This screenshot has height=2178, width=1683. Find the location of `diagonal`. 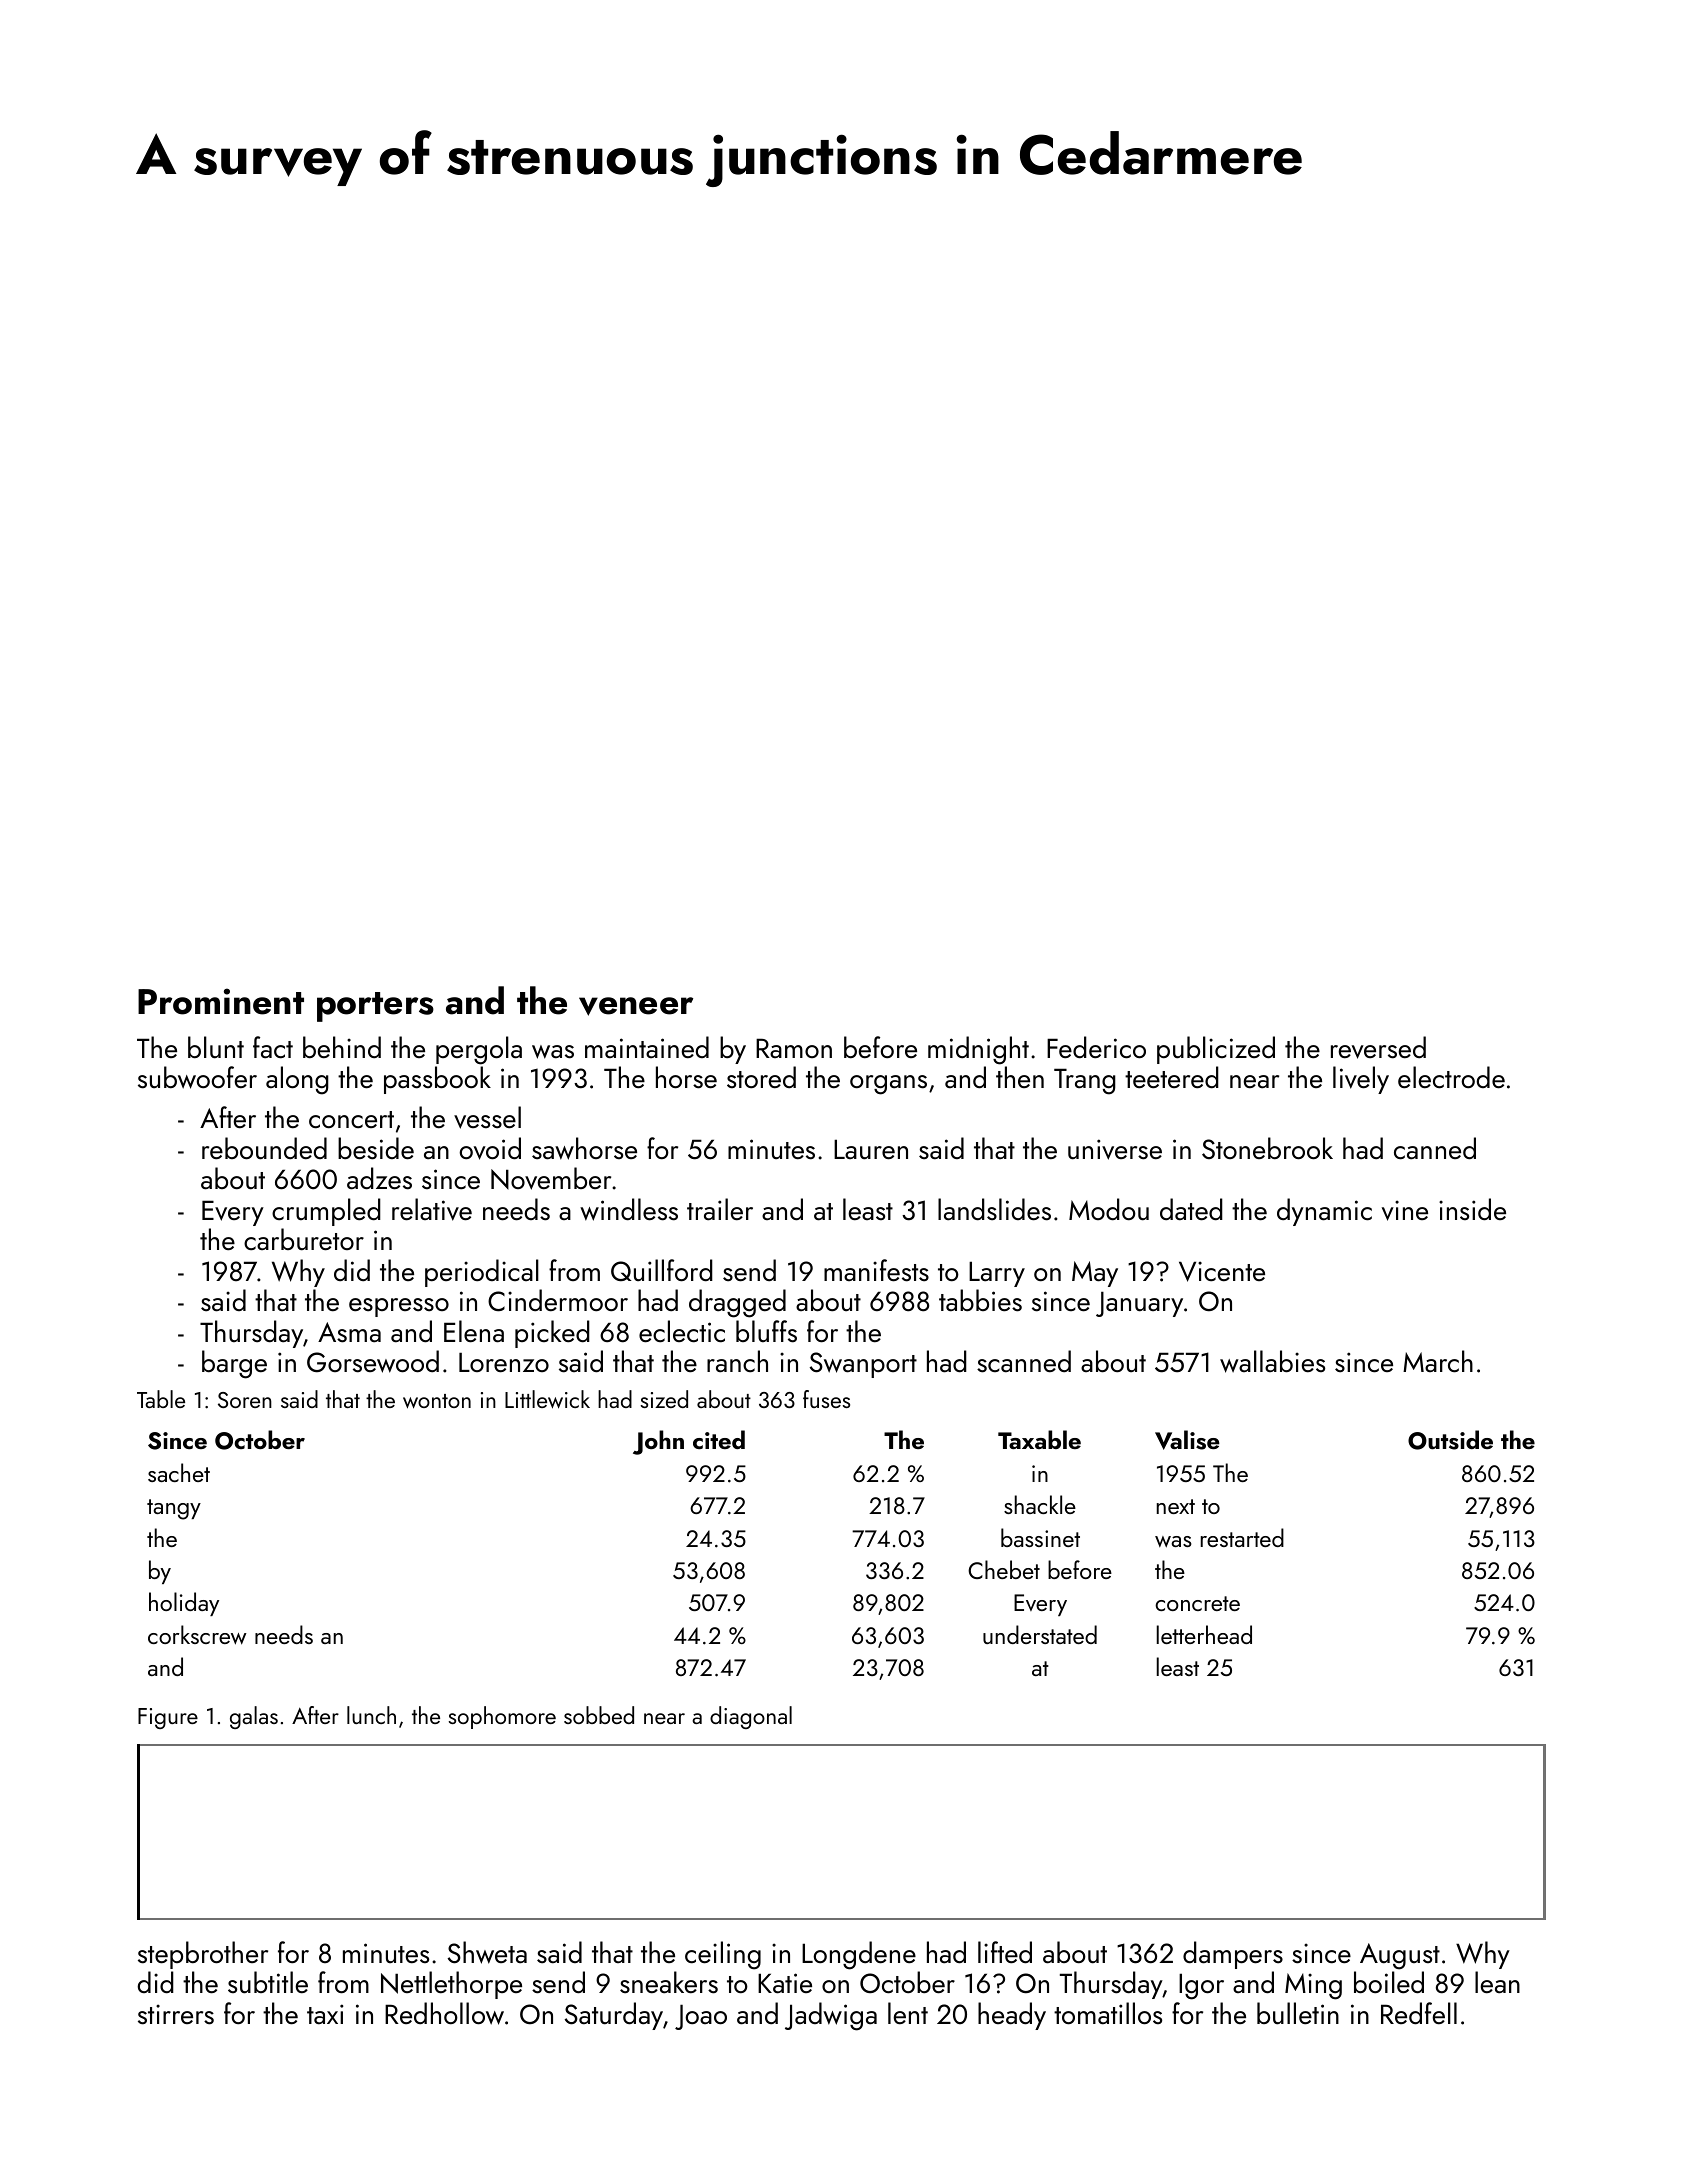

diagonal is located at coordinates (751, 1717).
